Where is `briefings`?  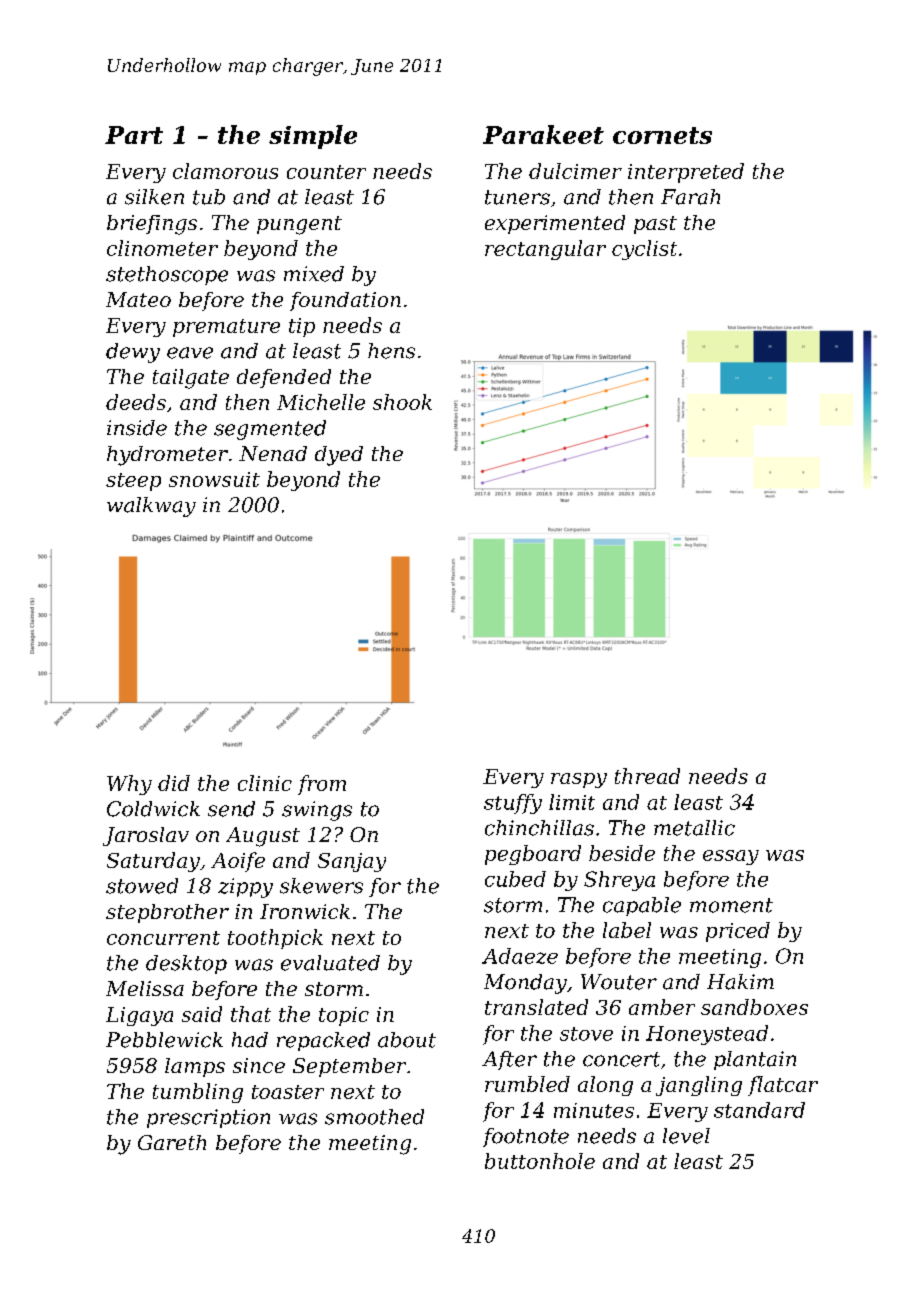
briefings is located at coordinates (152, 225).
